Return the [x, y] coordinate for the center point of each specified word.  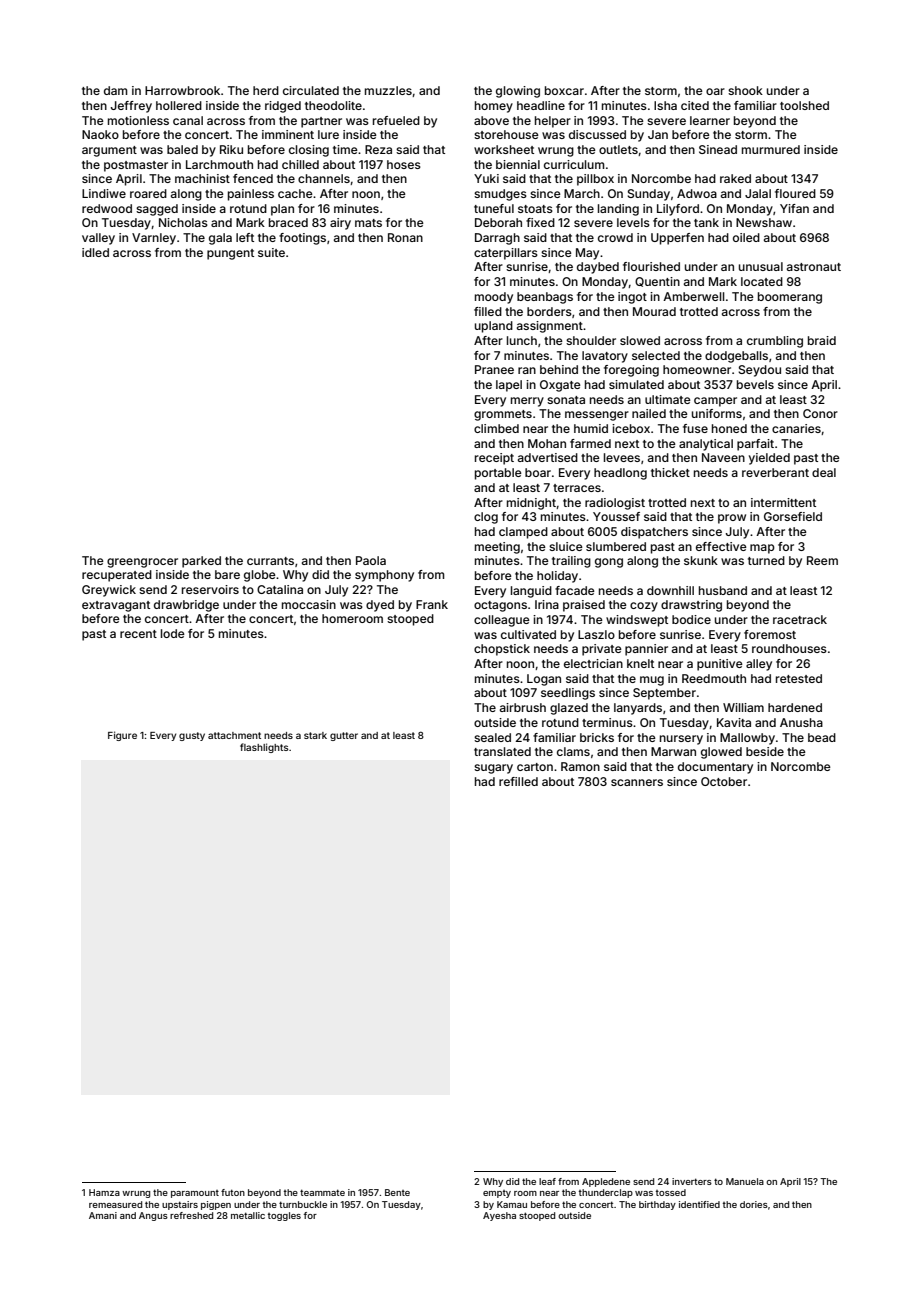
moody [494, 298]
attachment [234, 735]
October [724, 781]
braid [822, 340]
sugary [493, 769]
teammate [322, 1192]
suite [271, 252]
